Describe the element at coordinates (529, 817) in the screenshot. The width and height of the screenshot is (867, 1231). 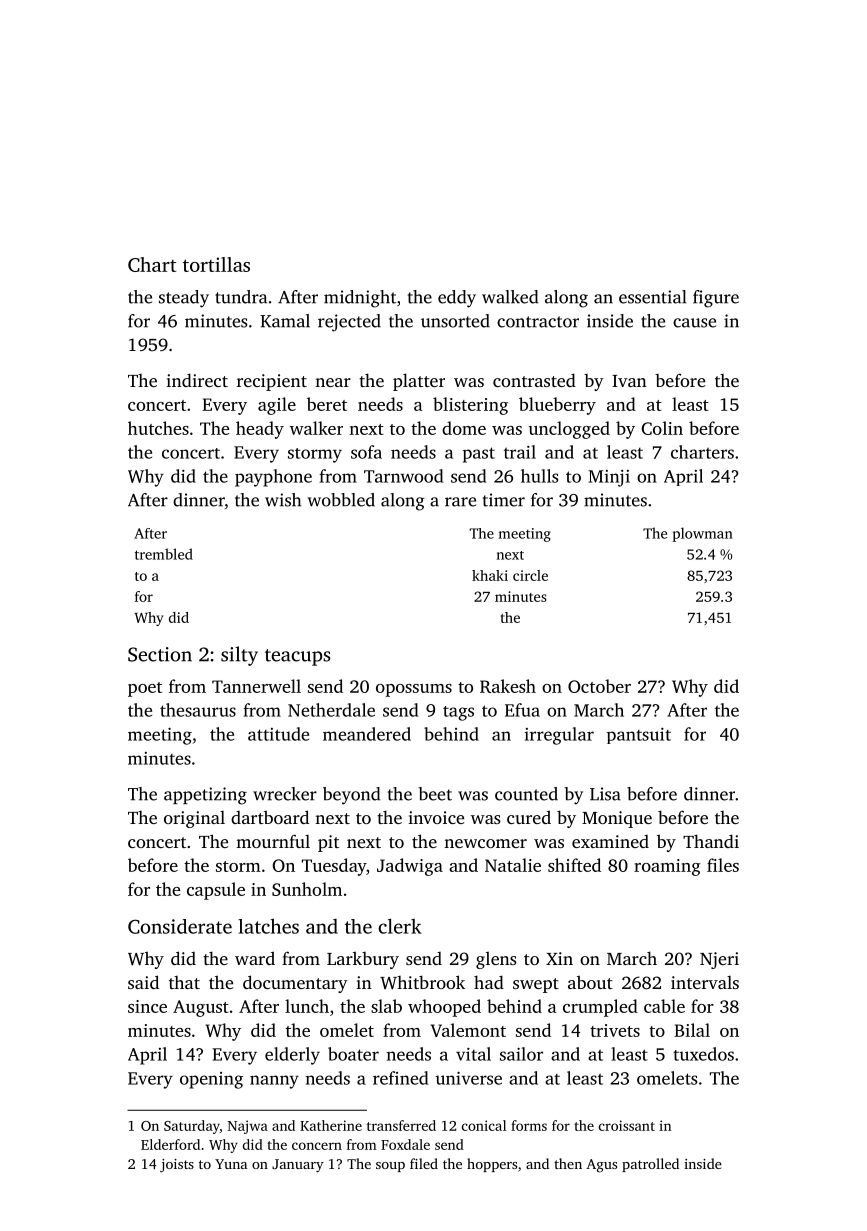
I see `cured` at that location.
